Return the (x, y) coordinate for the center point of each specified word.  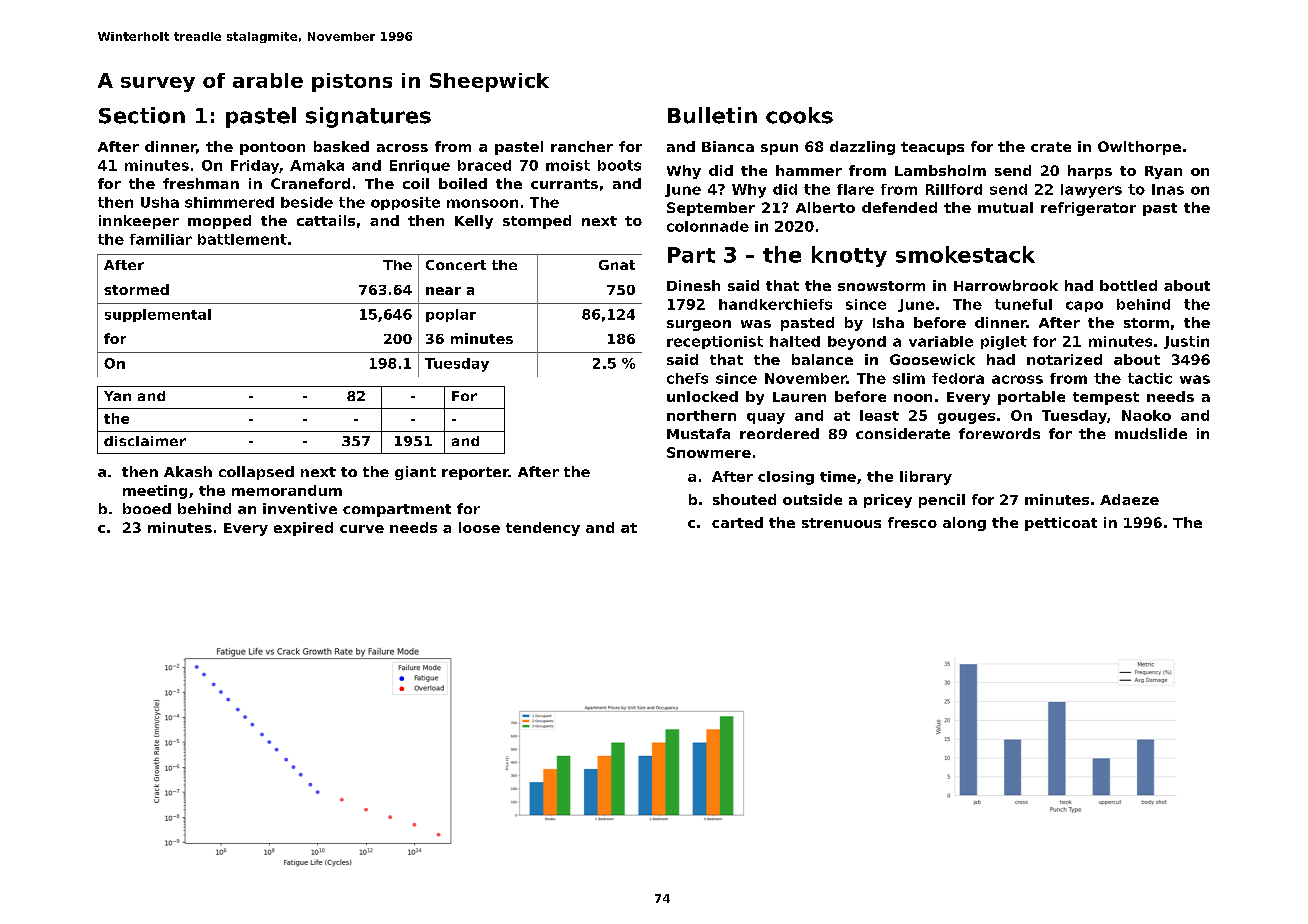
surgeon (699, 325)
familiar (161, 239)
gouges (966, 418)
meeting (155, 492)
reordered (779, 433)
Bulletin (712, 115)
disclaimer (145, 441)
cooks (799, 115)
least (879, 415)
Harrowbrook (1006, 285)
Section (142, 115)
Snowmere (709, 452)
